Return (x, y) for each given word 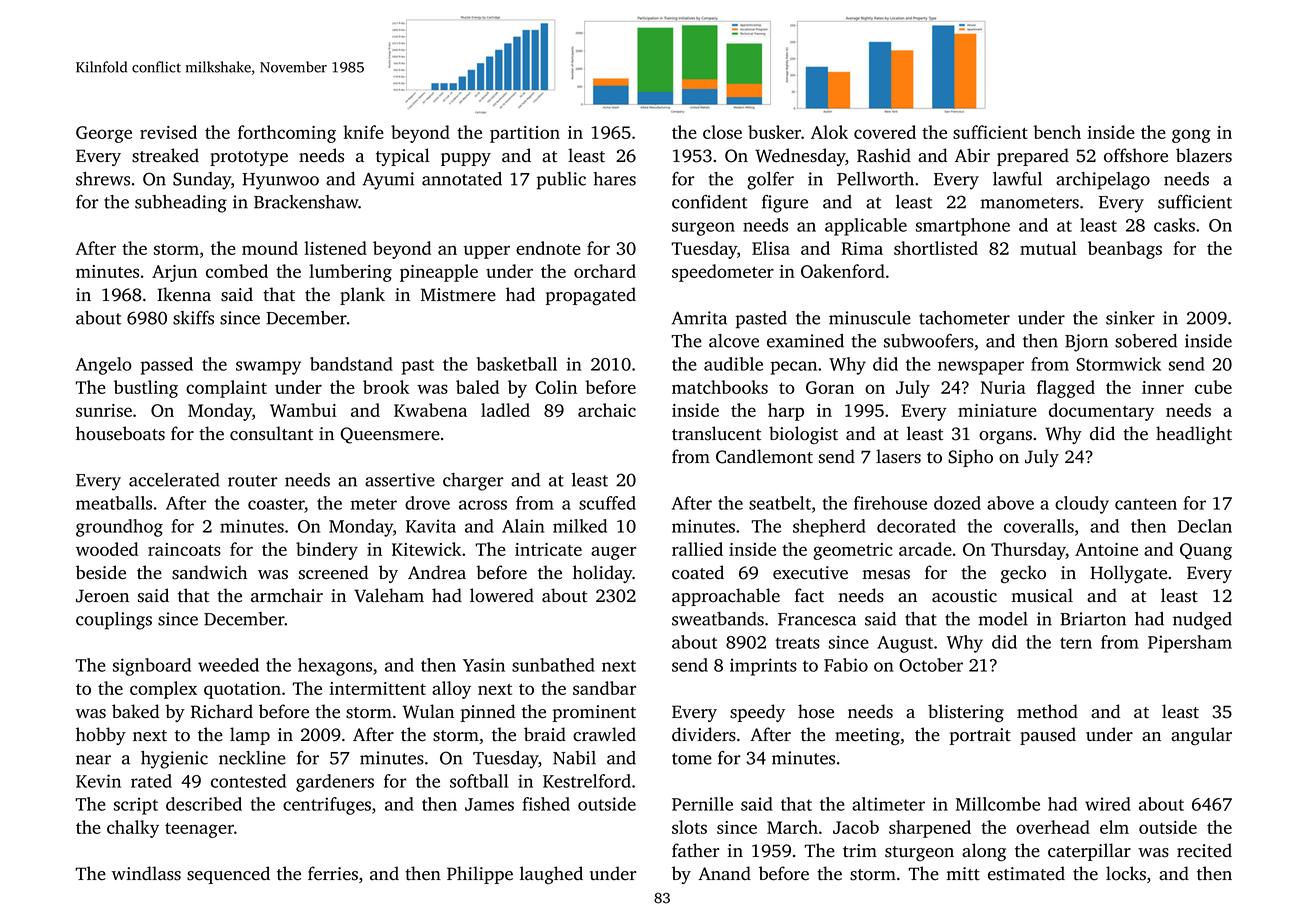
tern (1076, 643)
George (104, 134)
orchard (605, 271)
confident (709, 202)
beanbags (1125, 250)
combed (237, 271)
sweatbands (718, 619)
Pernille (702, 804)
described (204, 804)
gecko (1023, 574)
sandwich (209, 572)
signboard (152, 667)
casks (1174, 225)
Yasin (484, 665)
